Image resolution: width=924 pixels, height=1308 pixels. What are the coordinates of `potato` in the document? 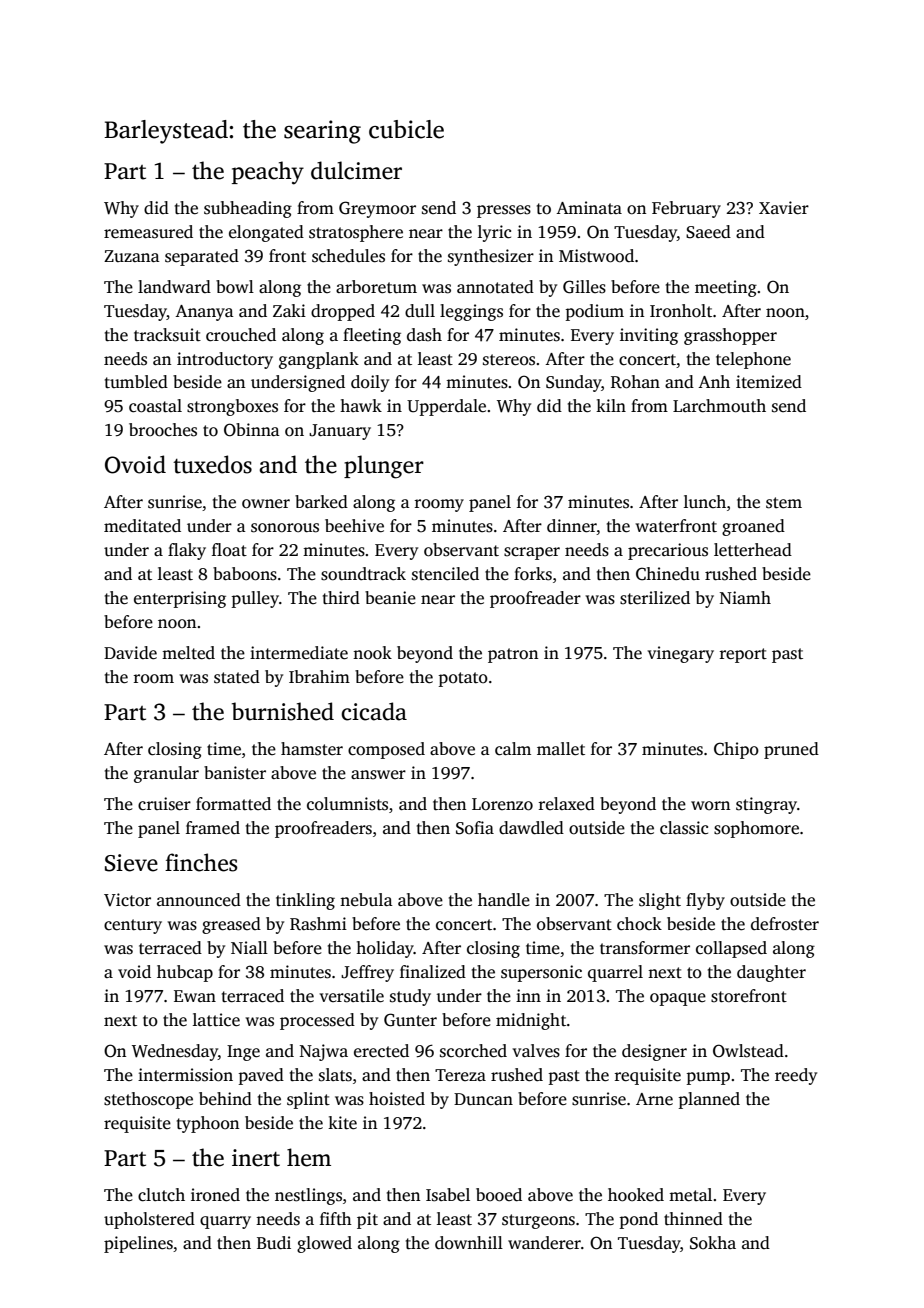 It's located at (463, 679).
